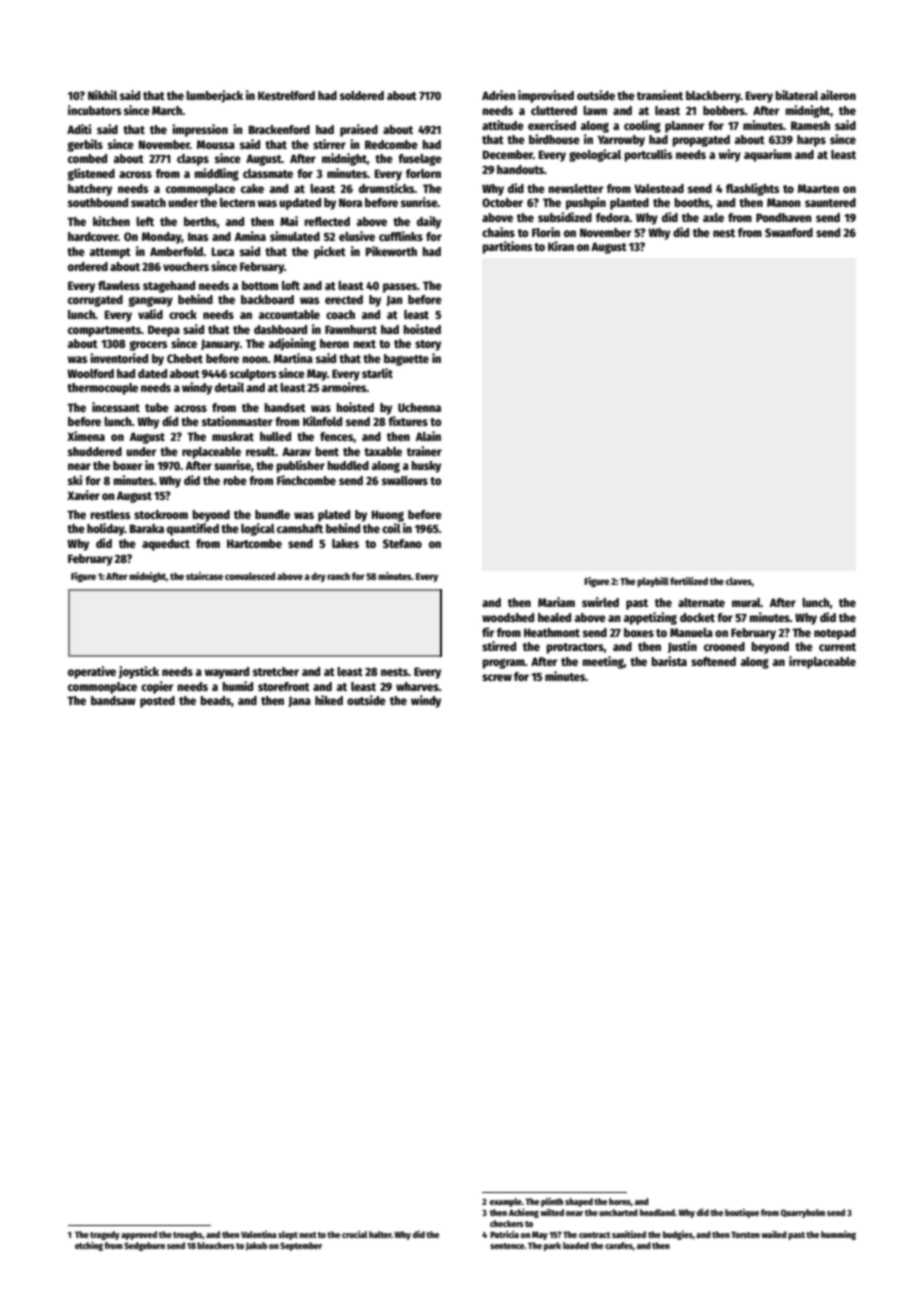 The height and width of the document is (1308, 924). Describe the element at coordinates (105, 1235) in the document. I see `tragedy` at that location.
